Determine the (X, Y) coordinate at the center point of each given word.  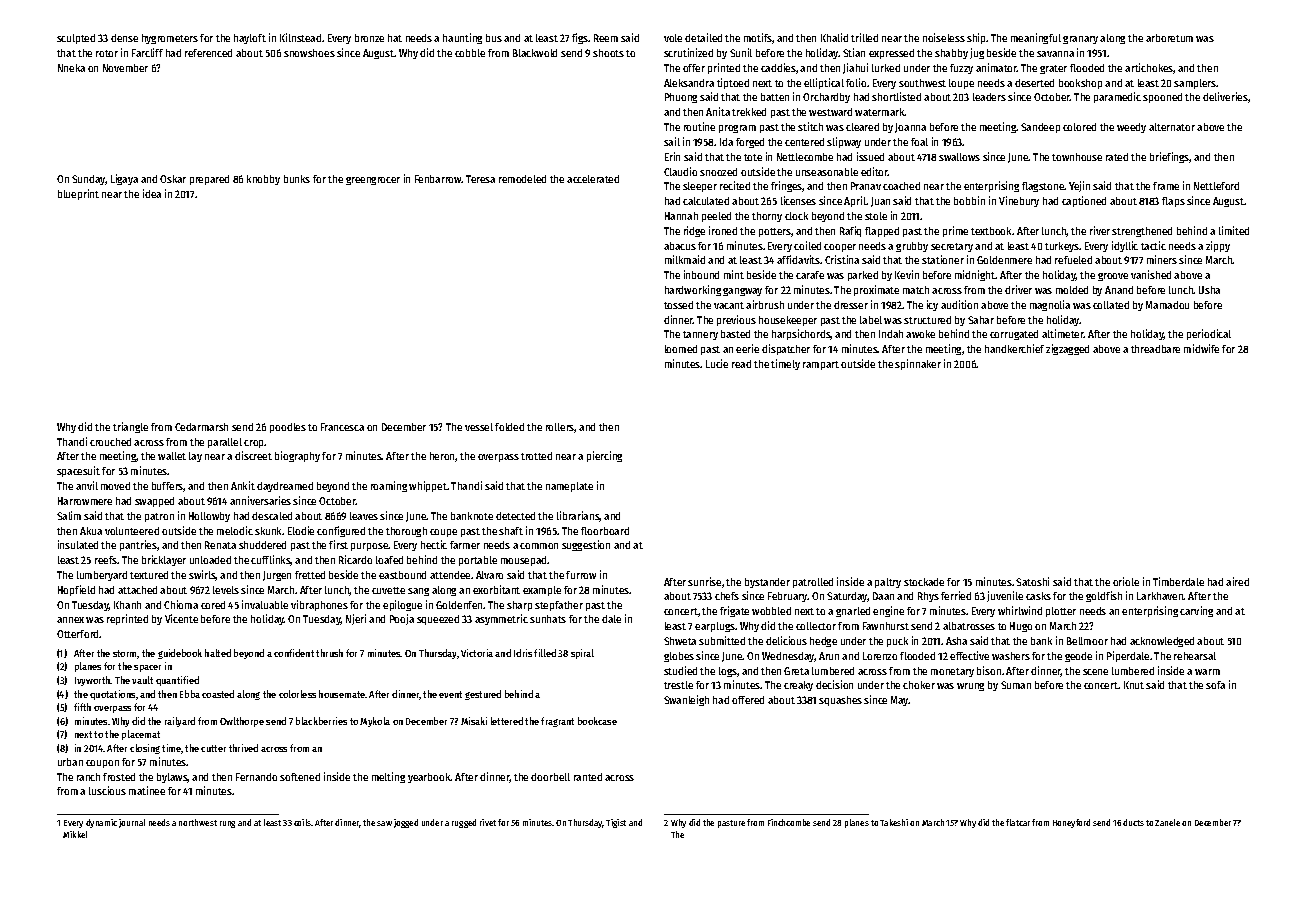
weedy (1131, 128)
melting (388, 777)
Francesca (342, 427)
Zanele (1167, 822)
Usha (1209, 290)
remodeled (522, 179)
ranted (588, 777)
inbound (701, 274)
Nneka (71, 68)
